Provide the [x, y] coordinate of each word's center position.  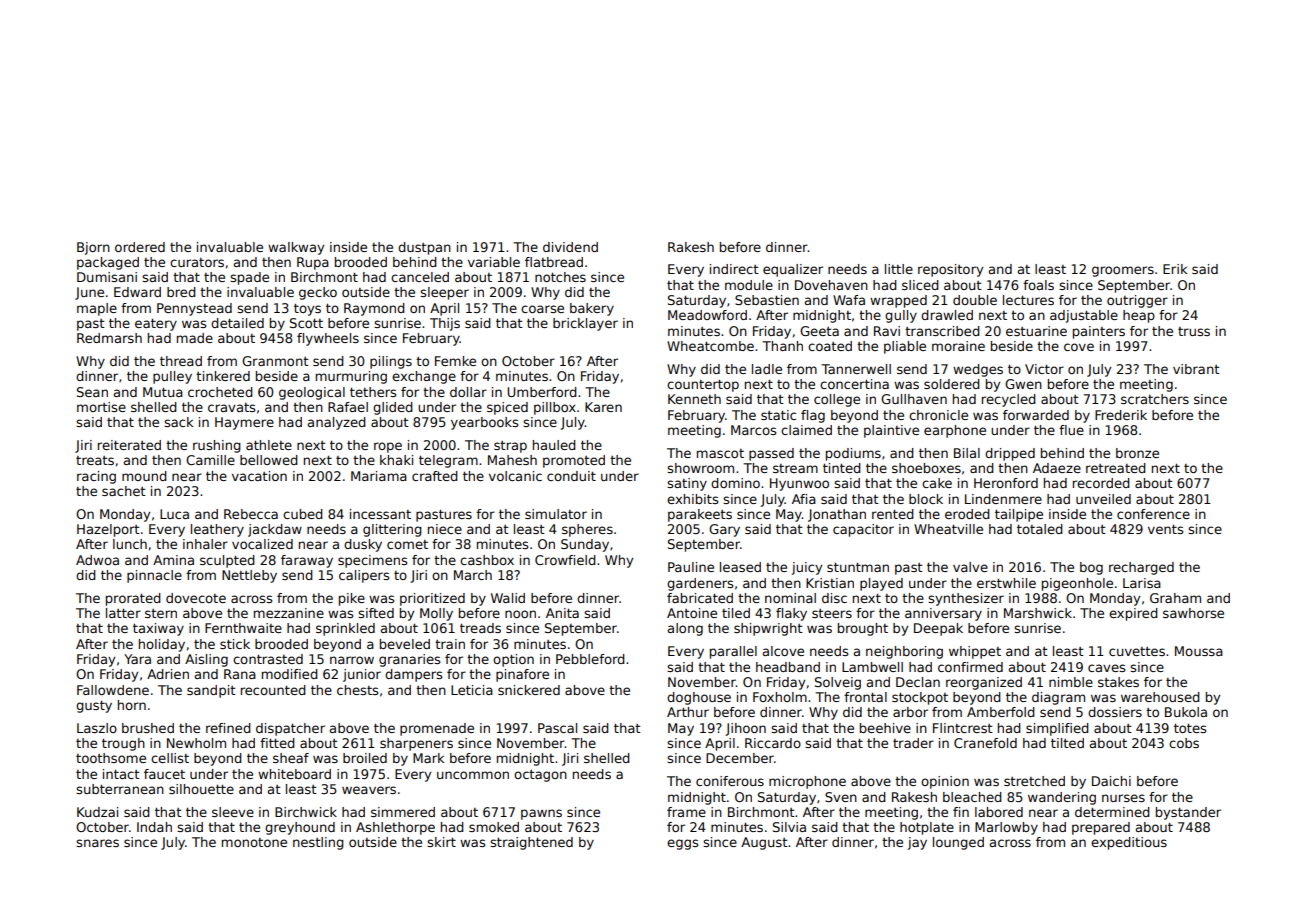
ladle [767, 369]
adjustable [1084, 316]
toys [307, 310]
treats [95, 460]
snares [97, 843]
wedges [978, 370]
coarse [542, 309]
